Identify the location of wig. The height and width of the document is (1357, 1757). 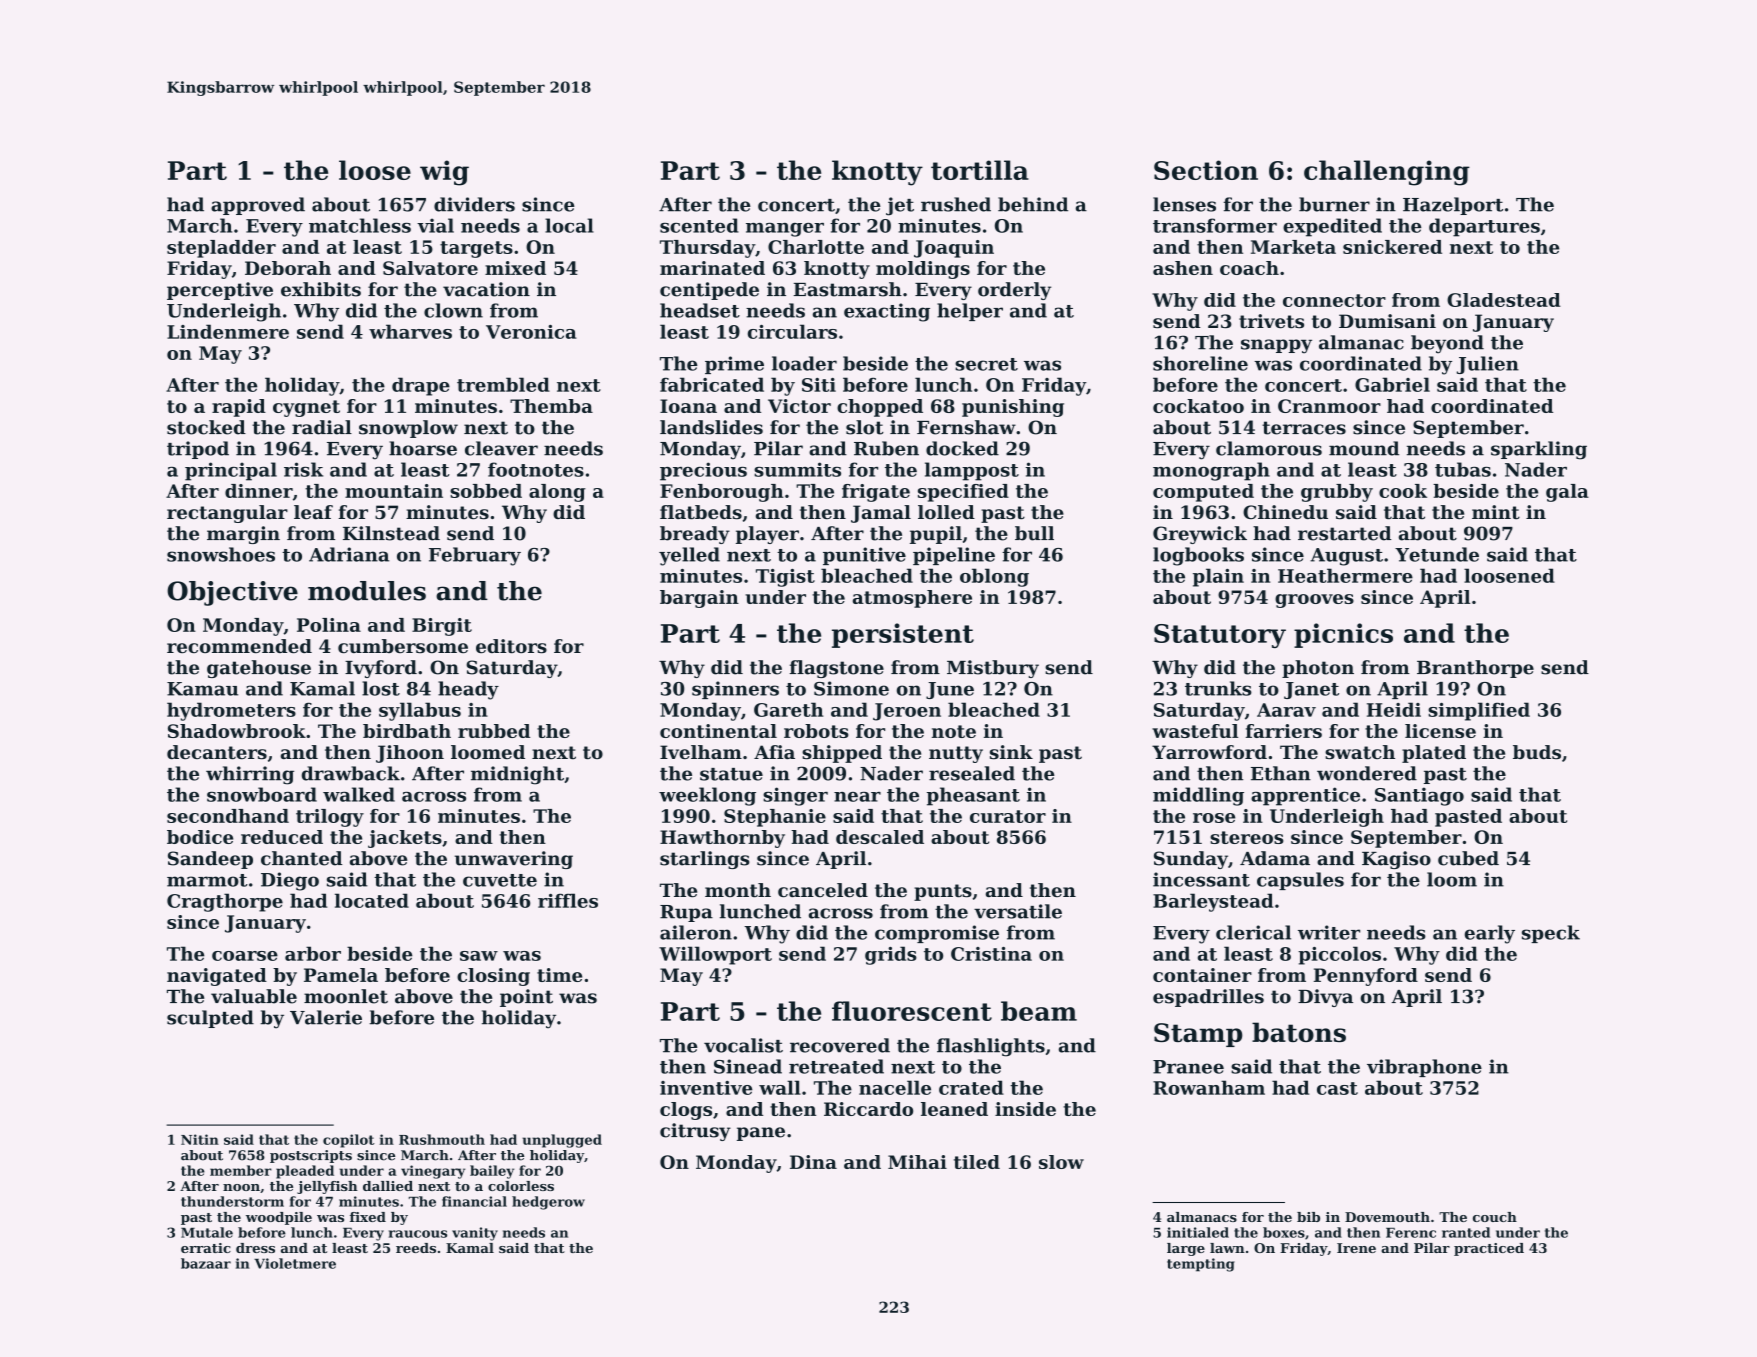
(444, 173).
